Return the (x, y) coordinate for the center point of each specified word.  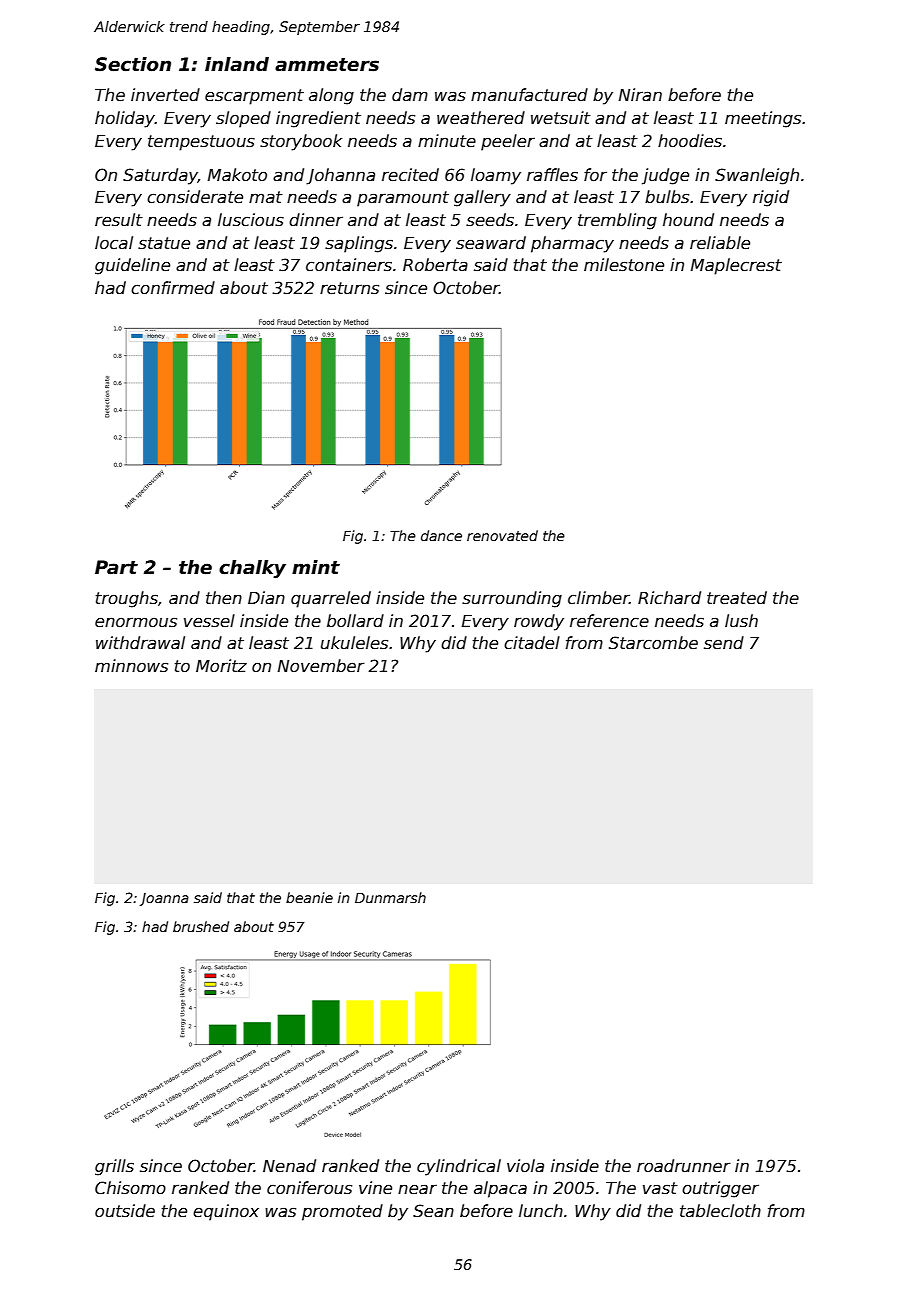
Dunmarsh (390, 897)
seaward (491, 243)
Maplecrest (736, 266)
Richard (669, 598)
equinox (226, 1212)
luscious (251, 220)
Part (116, 567)
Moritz (221, 666)
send (724, 643)
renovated (502, 535)
